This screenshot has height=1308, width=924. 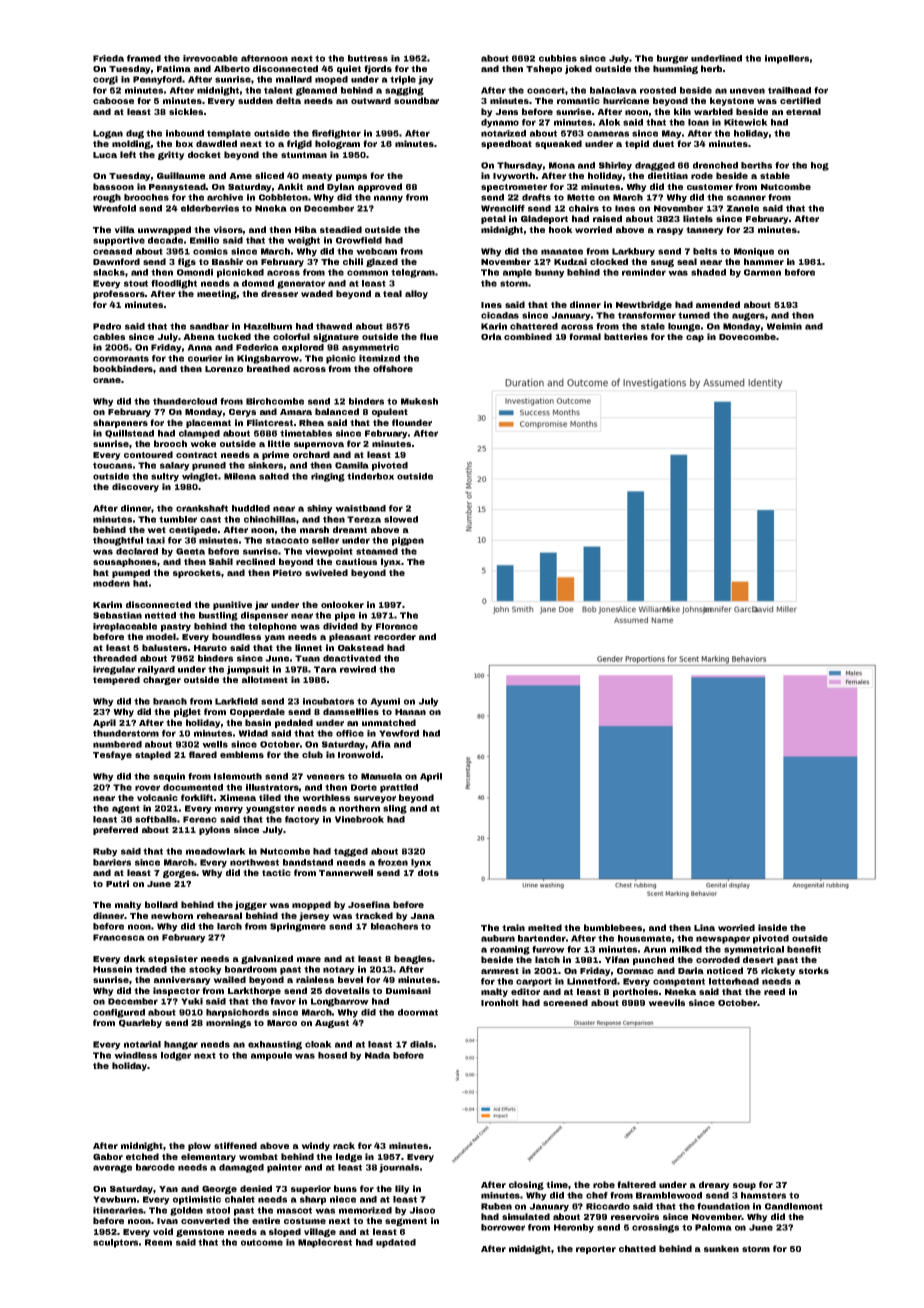 I want to click on sculptors, so click(x=115, y=1243).
